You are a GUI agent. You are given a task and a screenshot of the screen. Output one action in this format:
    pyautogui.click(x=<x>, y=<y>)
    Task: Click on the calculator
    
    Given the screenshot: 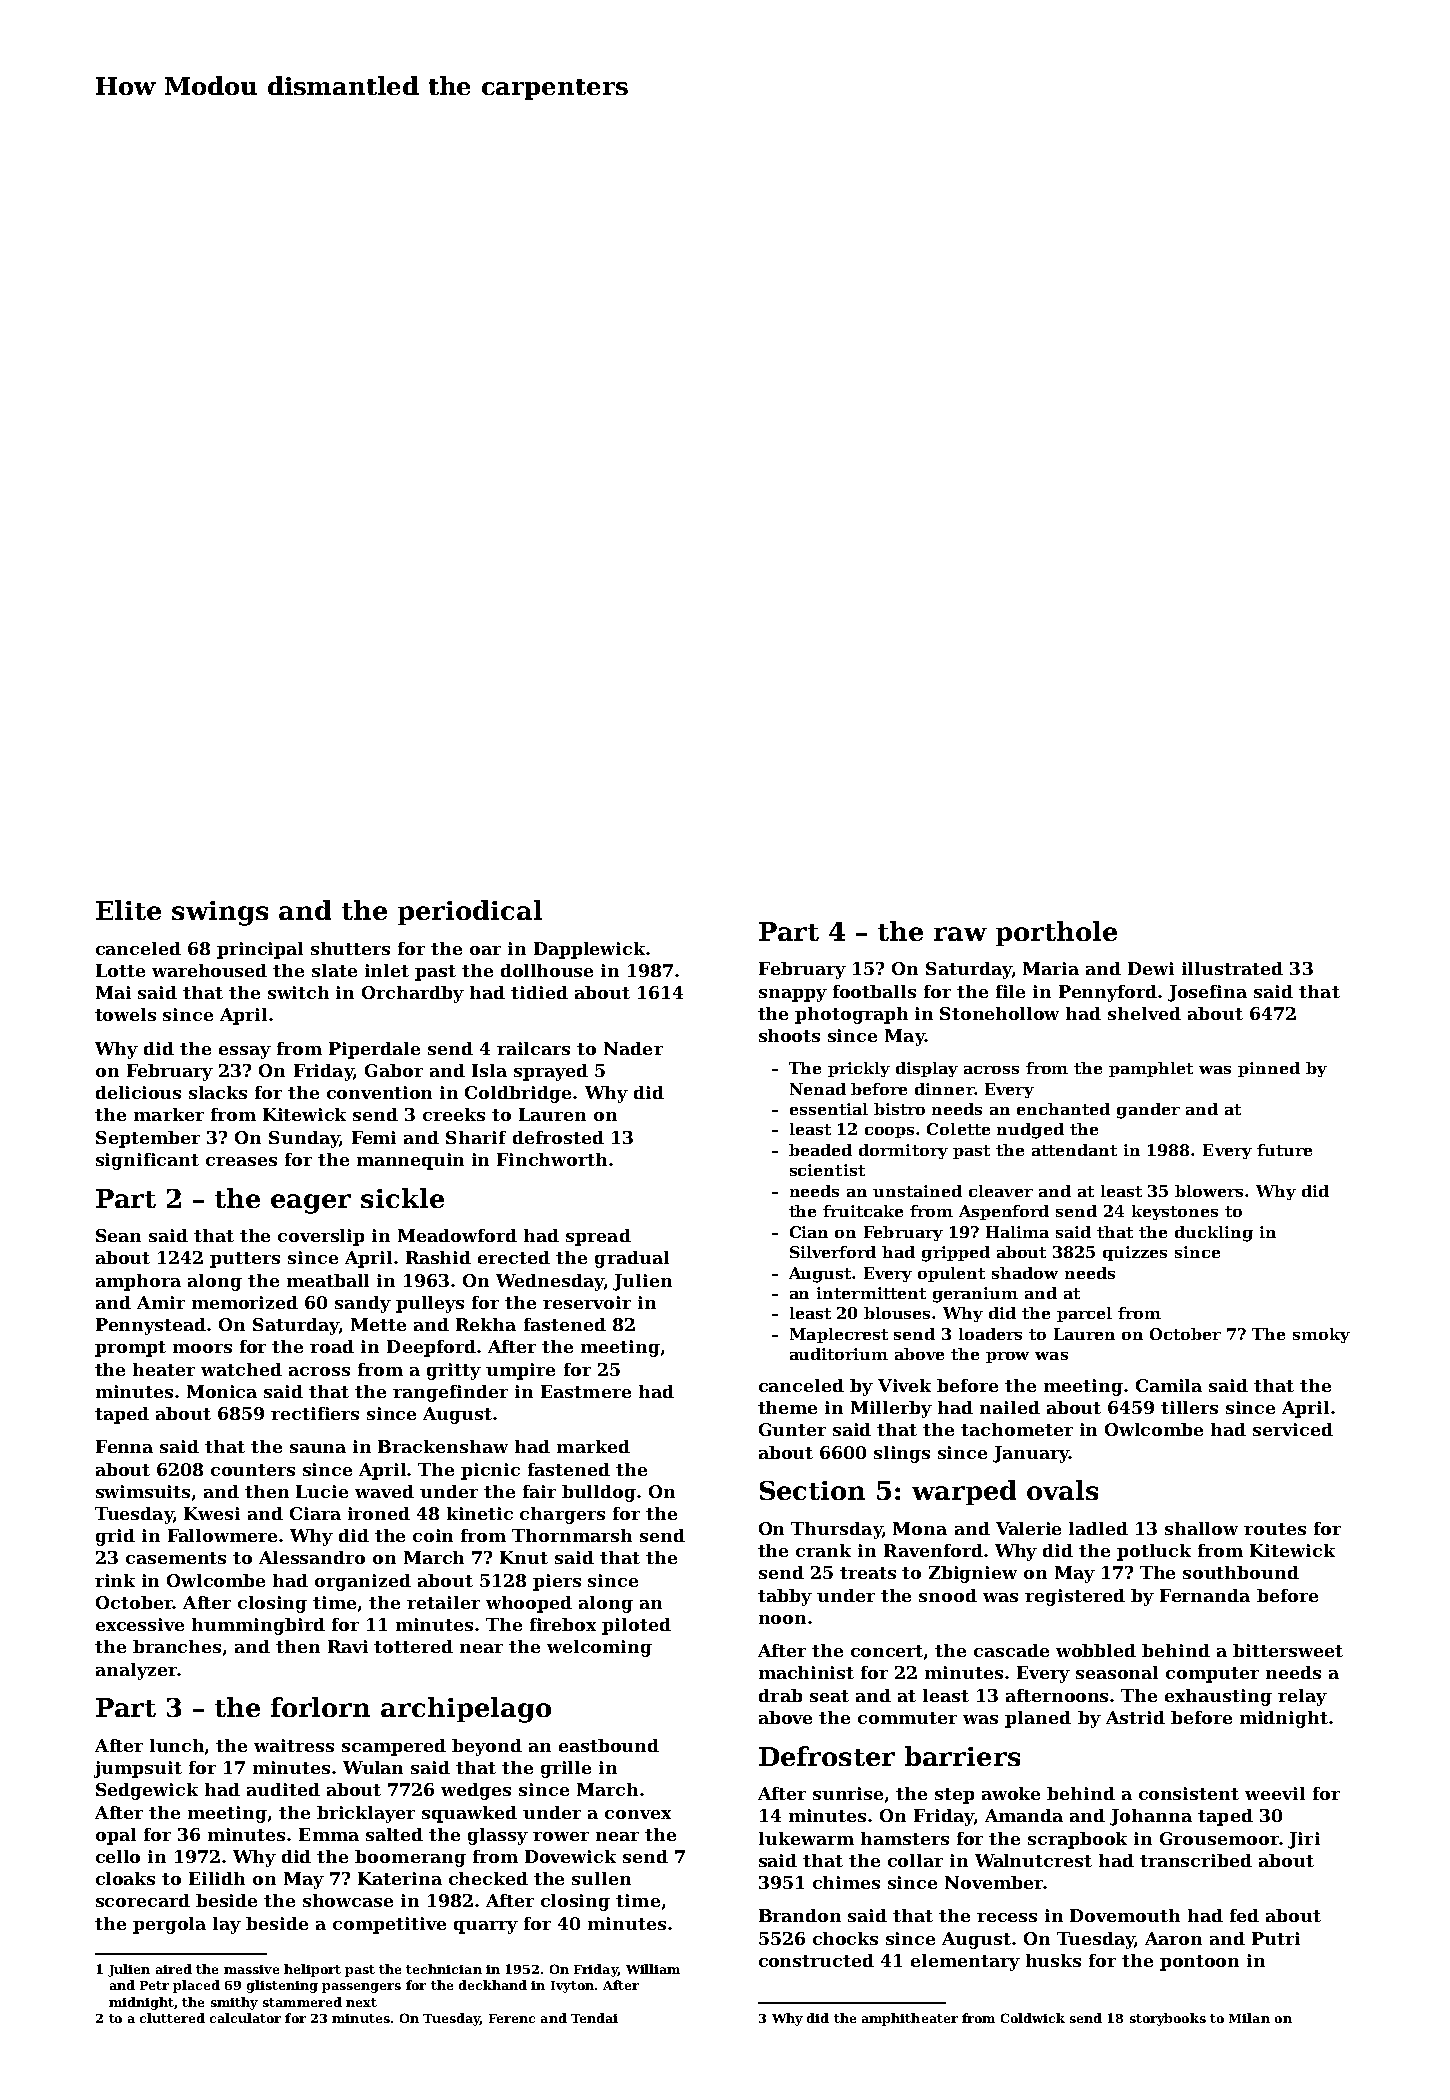 What is the action you would take?
    pyautogui.click(x=245, y=2018)
